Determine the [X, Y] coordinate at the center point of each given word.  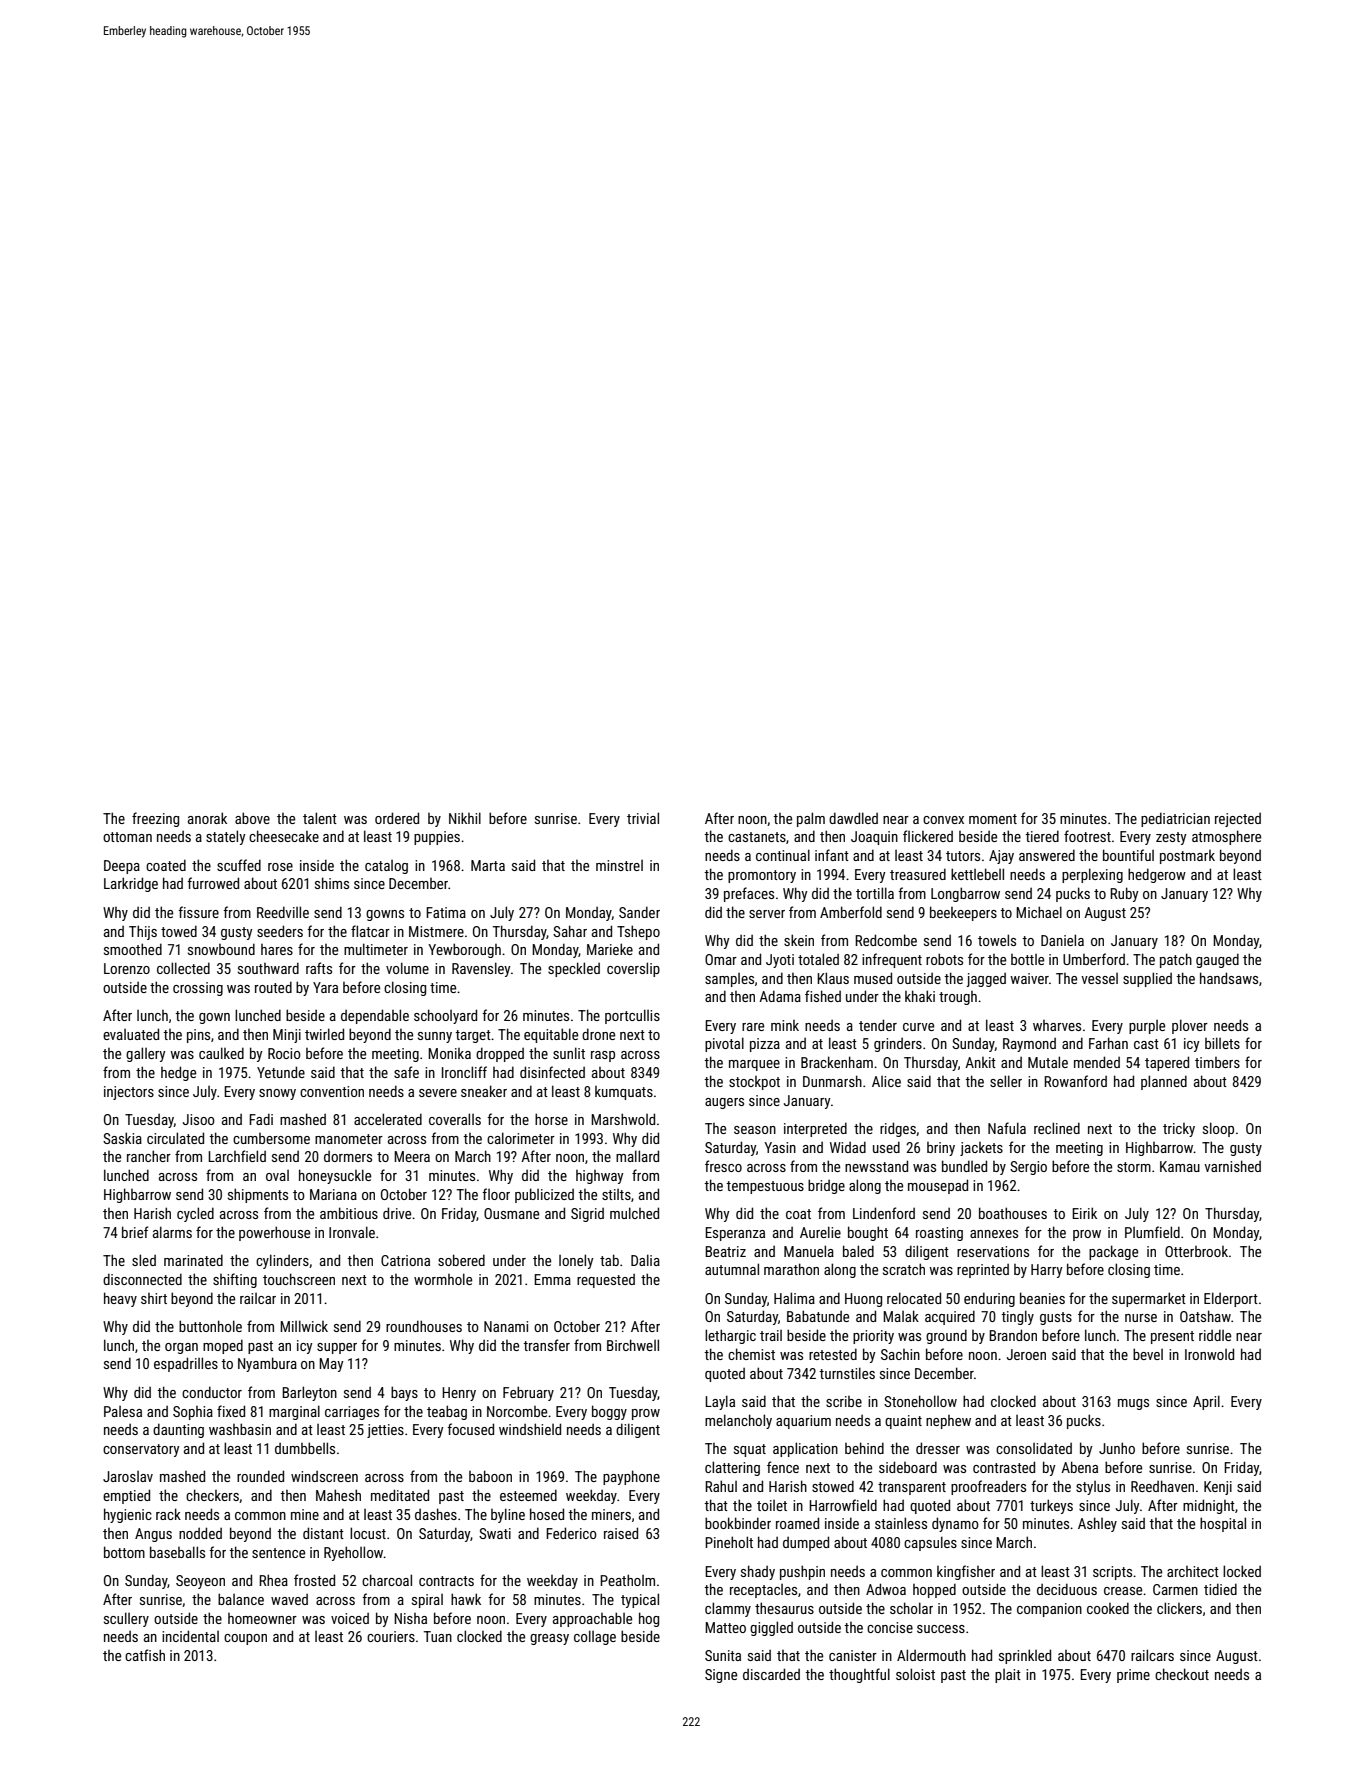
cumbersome [271, 1138]
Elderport [1231, 1299]
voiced [350, 1618]
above [252, 818]
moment [993, 819]
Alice [886, 1081]
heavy [120, 1299]
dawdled [853, 818]
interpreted [815, 1129]
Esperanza [735, 1234]
